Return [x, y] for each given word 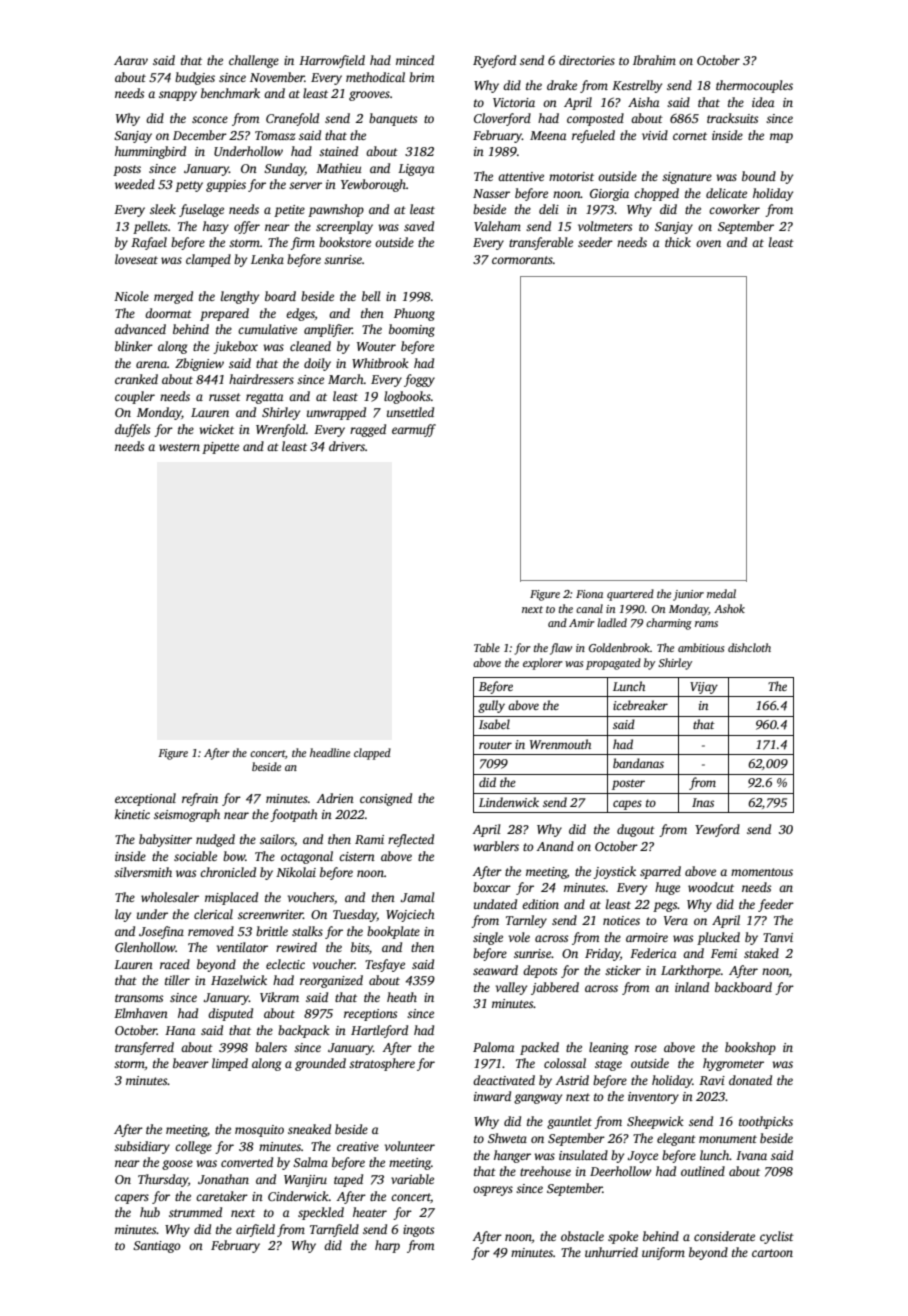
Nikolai [296, 872]
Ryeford [494, 61]
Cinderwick [298, 1196]
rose [646, 1048]
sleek [163, 209]
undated [495, 904]
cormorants [522, 260]
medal [721, 593]
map [781, 138]
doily [317, 364]
